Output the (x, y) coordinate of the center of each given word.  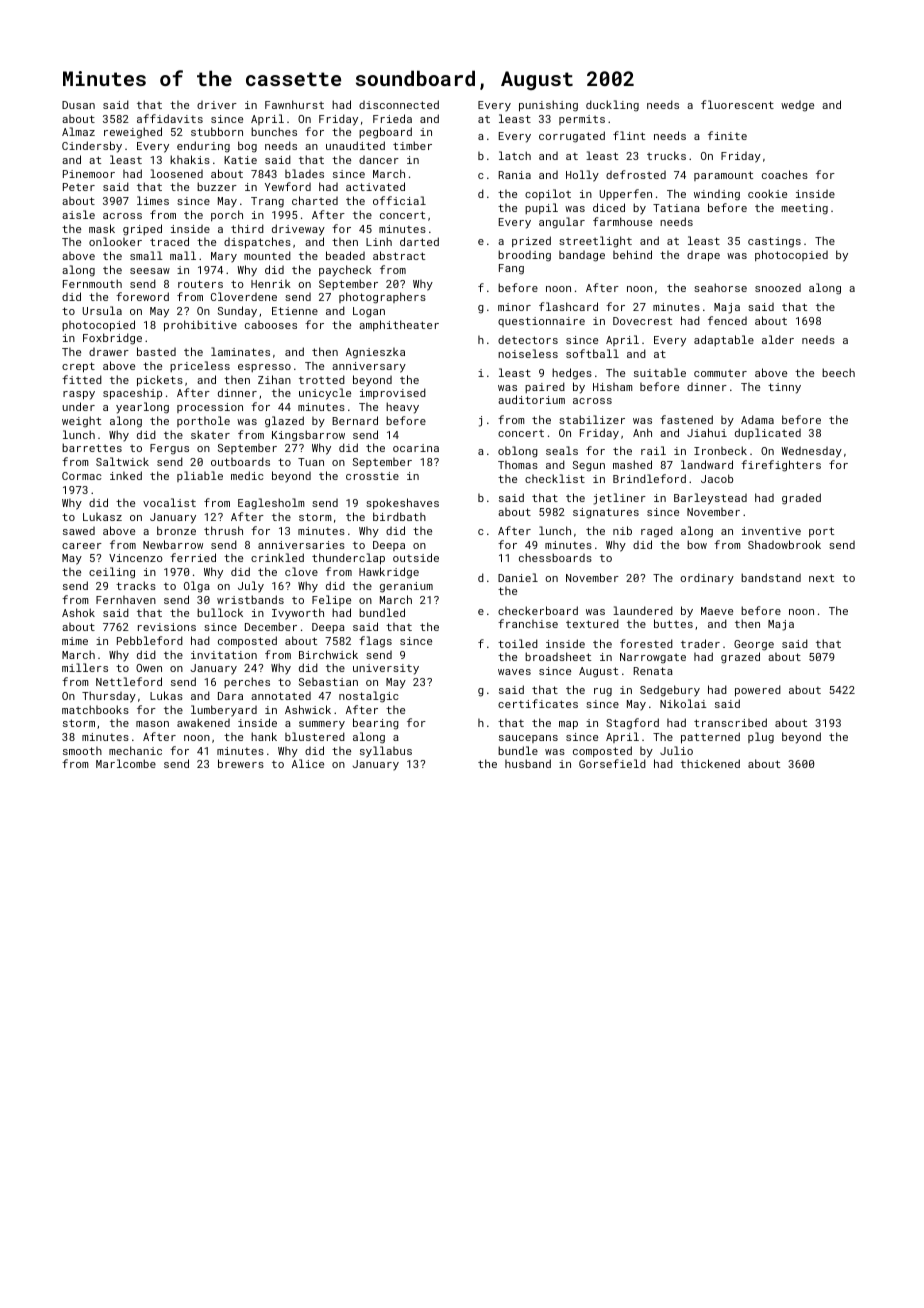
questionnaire (541, 322)
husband (528, 763)
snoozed (778, 288)
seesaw (150, 271)
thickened (710, 763)
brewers (241, 763)
